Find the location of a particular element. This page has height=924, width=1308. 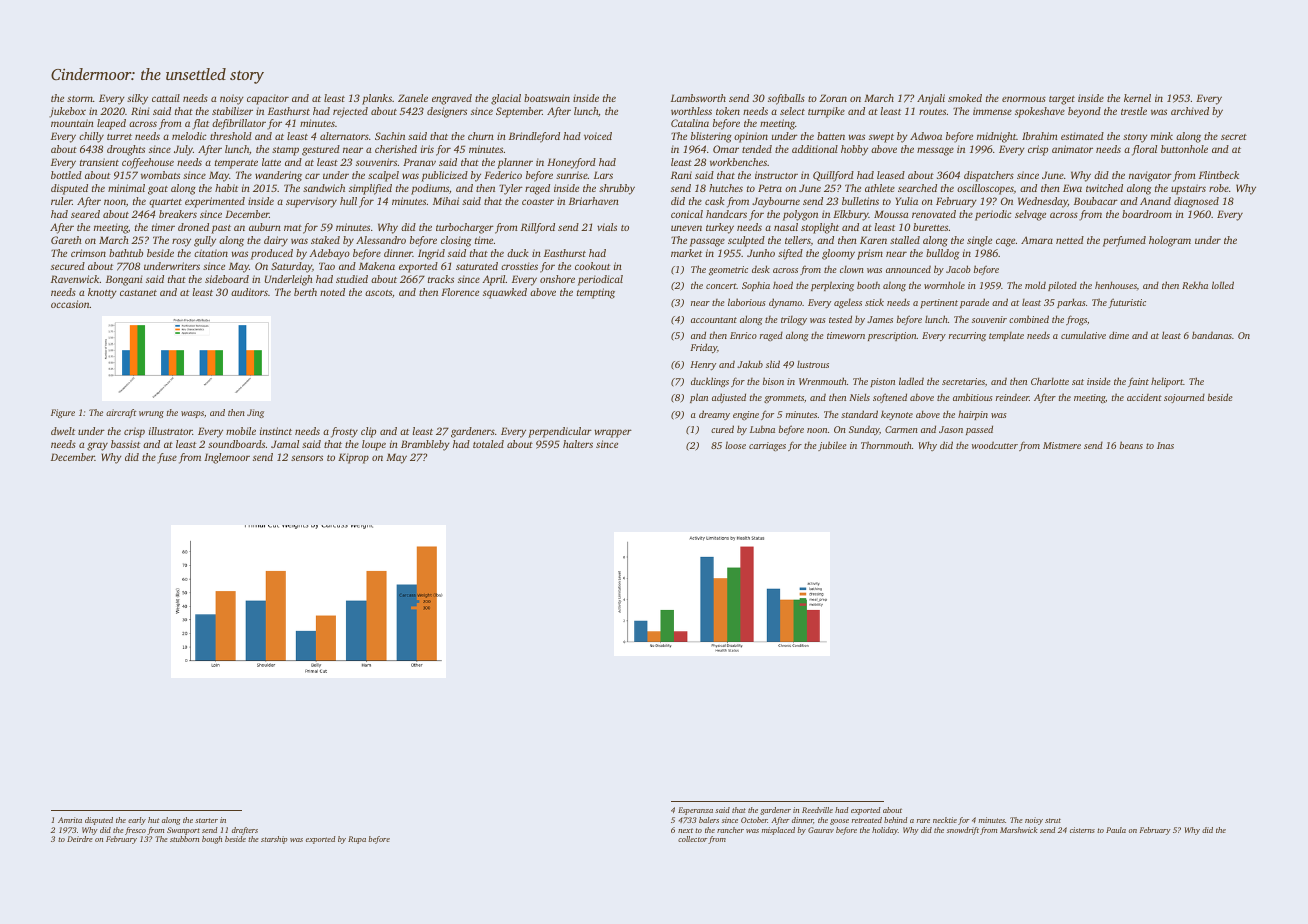

bough is located at coordinates (212, 840).
